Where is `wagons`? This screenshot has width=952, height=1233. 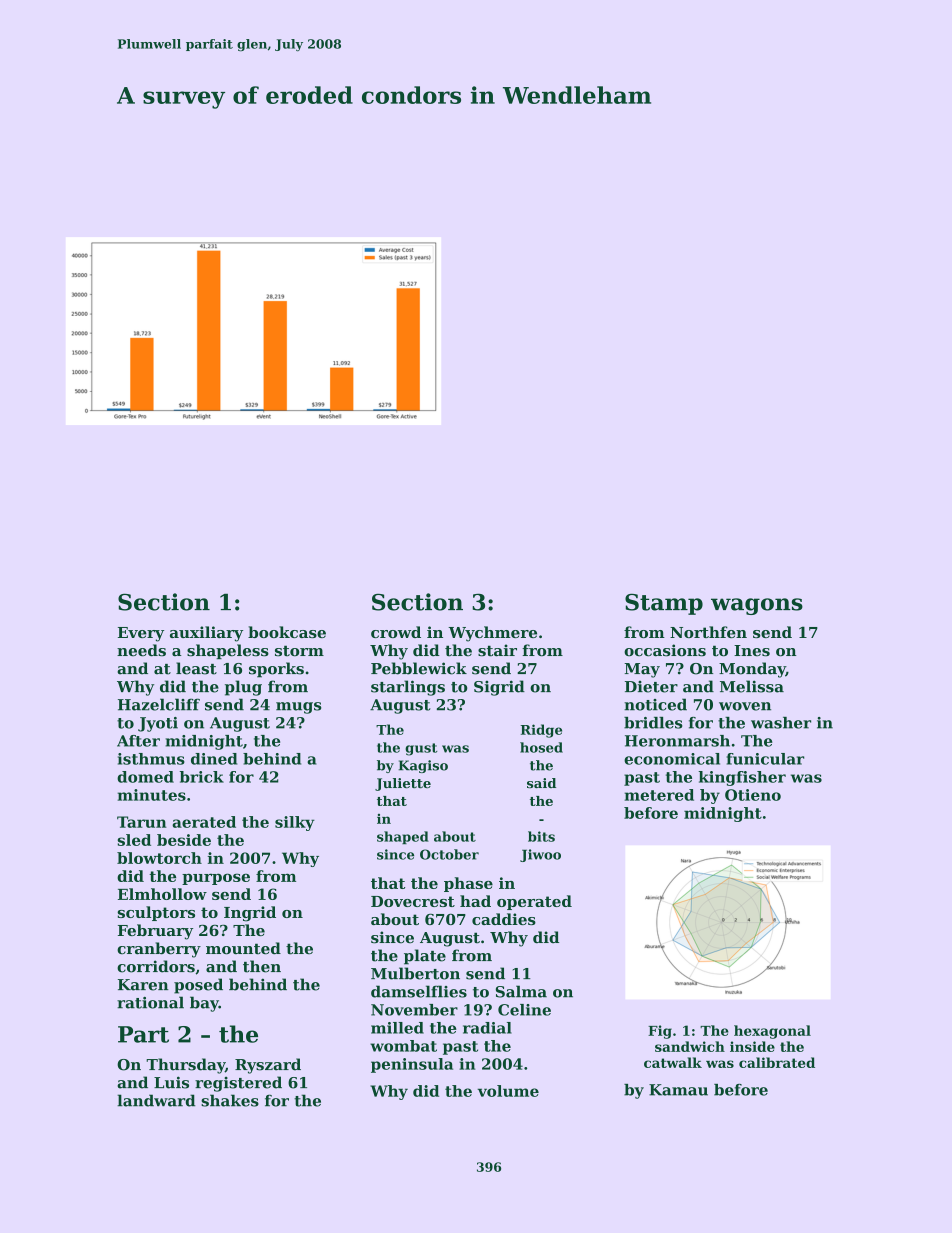 wagons is located at coordinates (757, 606).
